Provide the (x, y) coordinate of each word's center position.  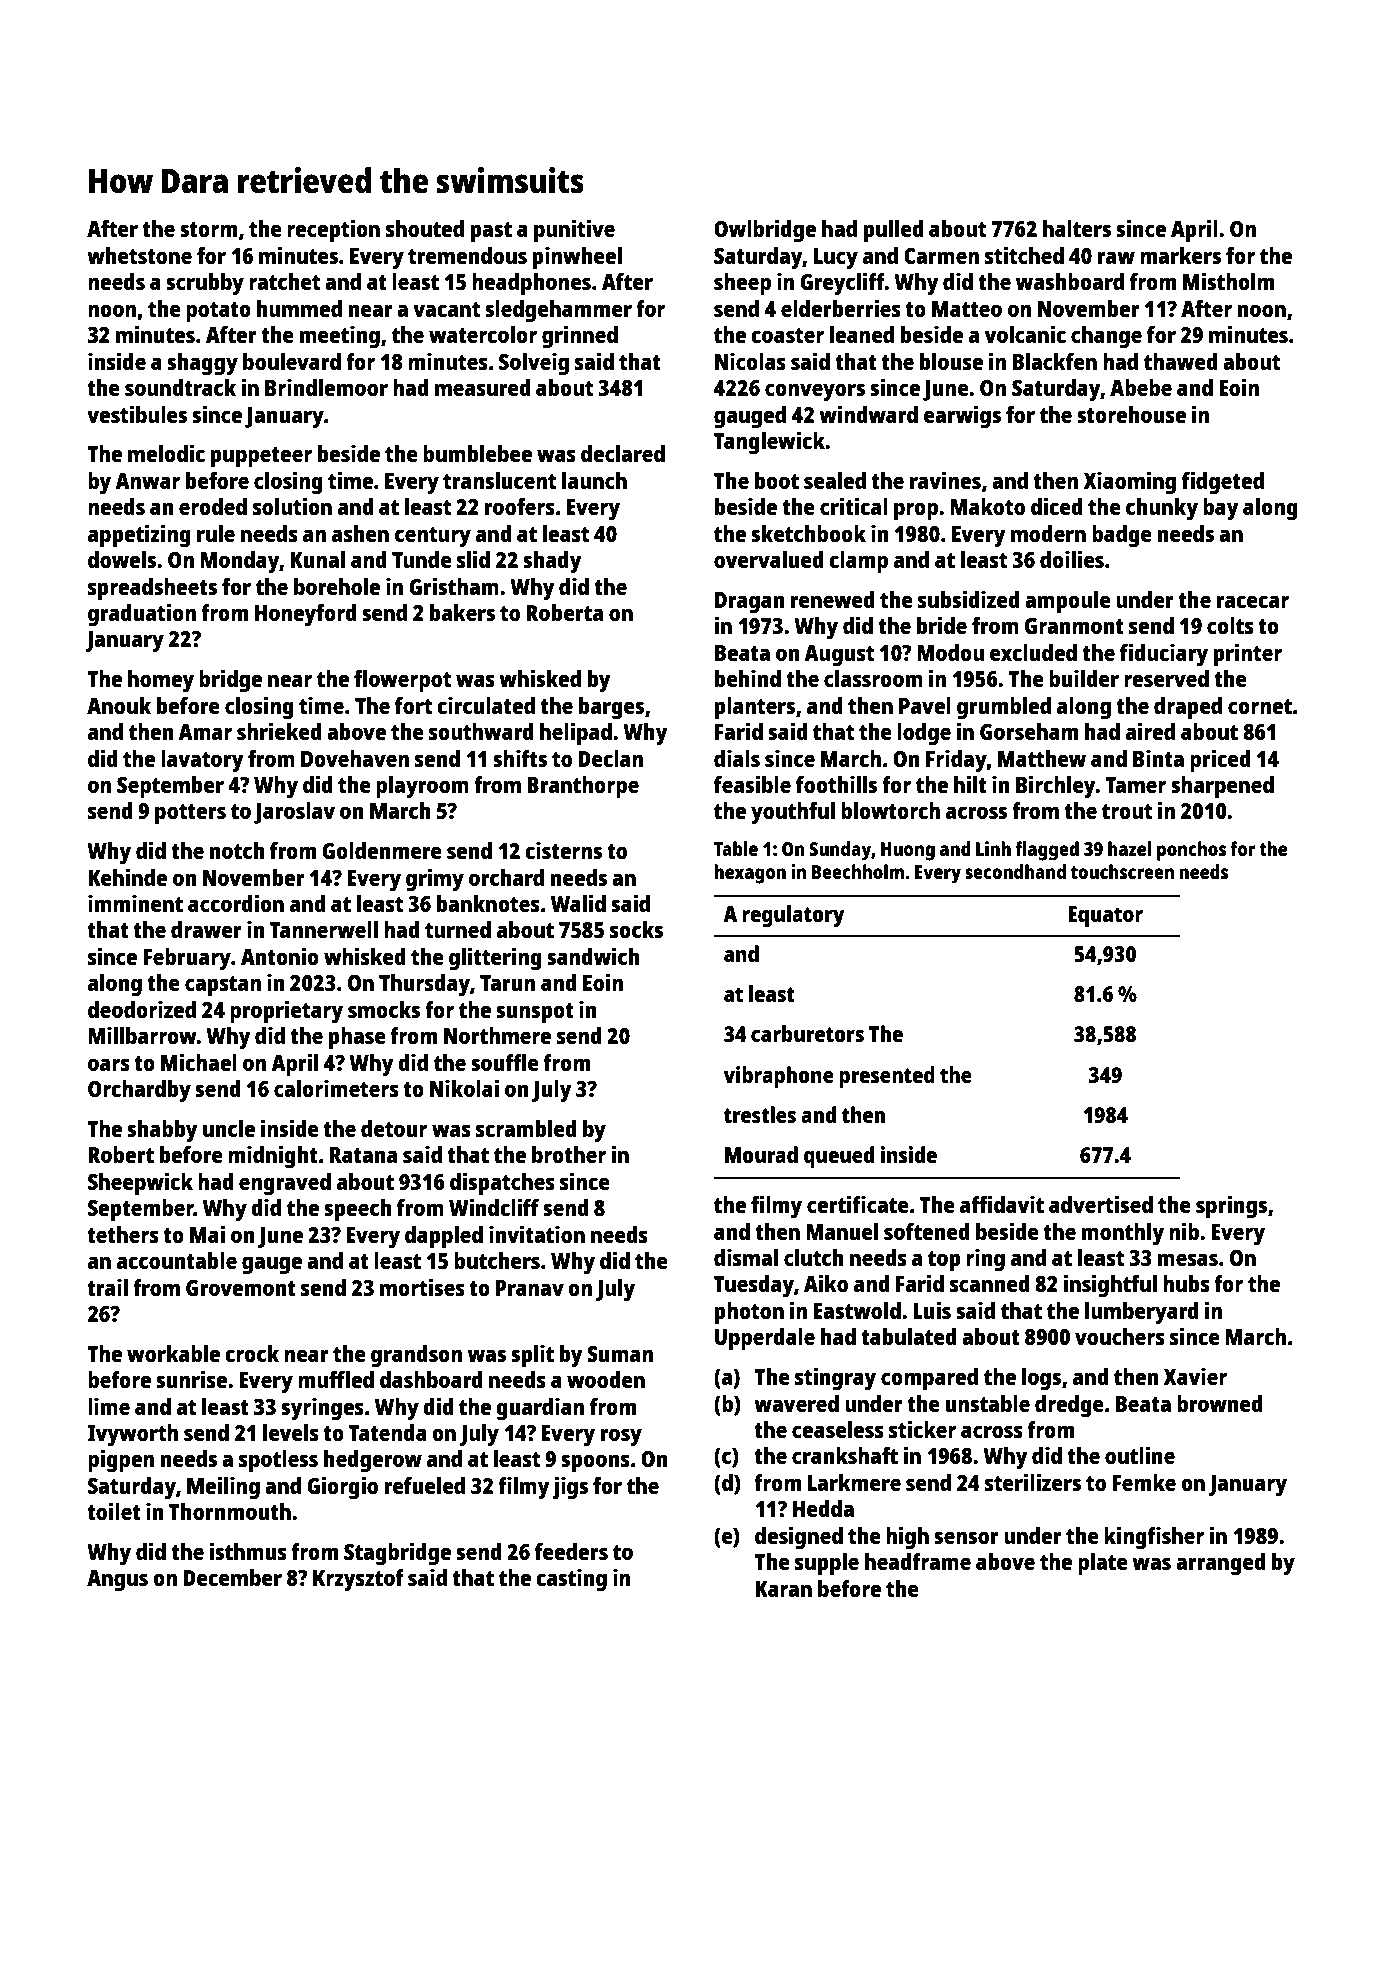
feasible (752, 784)
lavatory (202, 761)
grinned (580, 336)
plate (1103, 1564)
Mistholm (1228, 281)
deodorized (142, 1009)
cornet (1260, 706)
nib (1184, 1231)
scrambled (526, 1128)
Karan (783, 1589)
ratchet (284, 281)
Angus (117, 1580)
